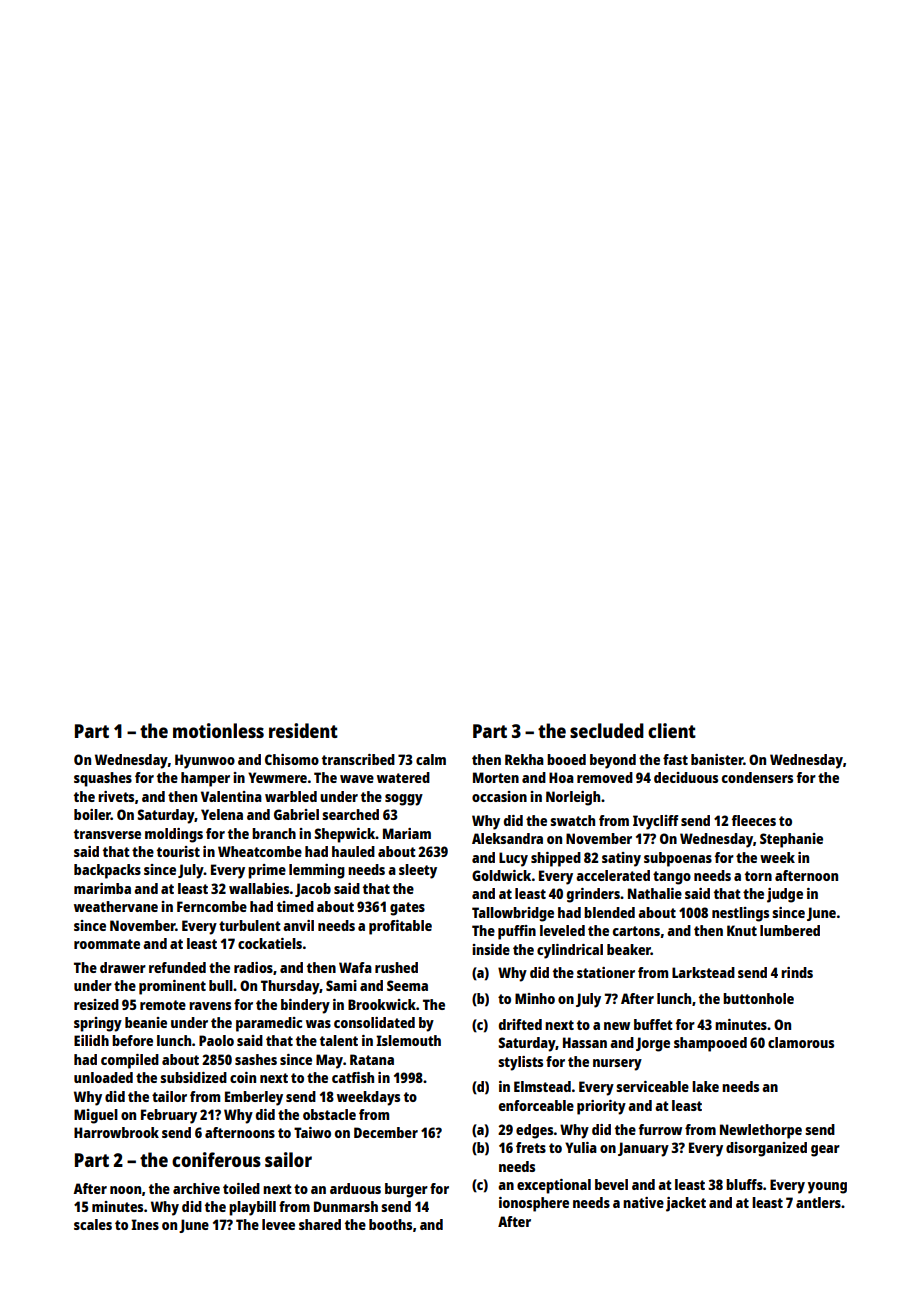 This screenshot has width=924, height=1308. Describe the element at coordinates (501, 875) in the screenshot. I see `Goldwick` at that location.
